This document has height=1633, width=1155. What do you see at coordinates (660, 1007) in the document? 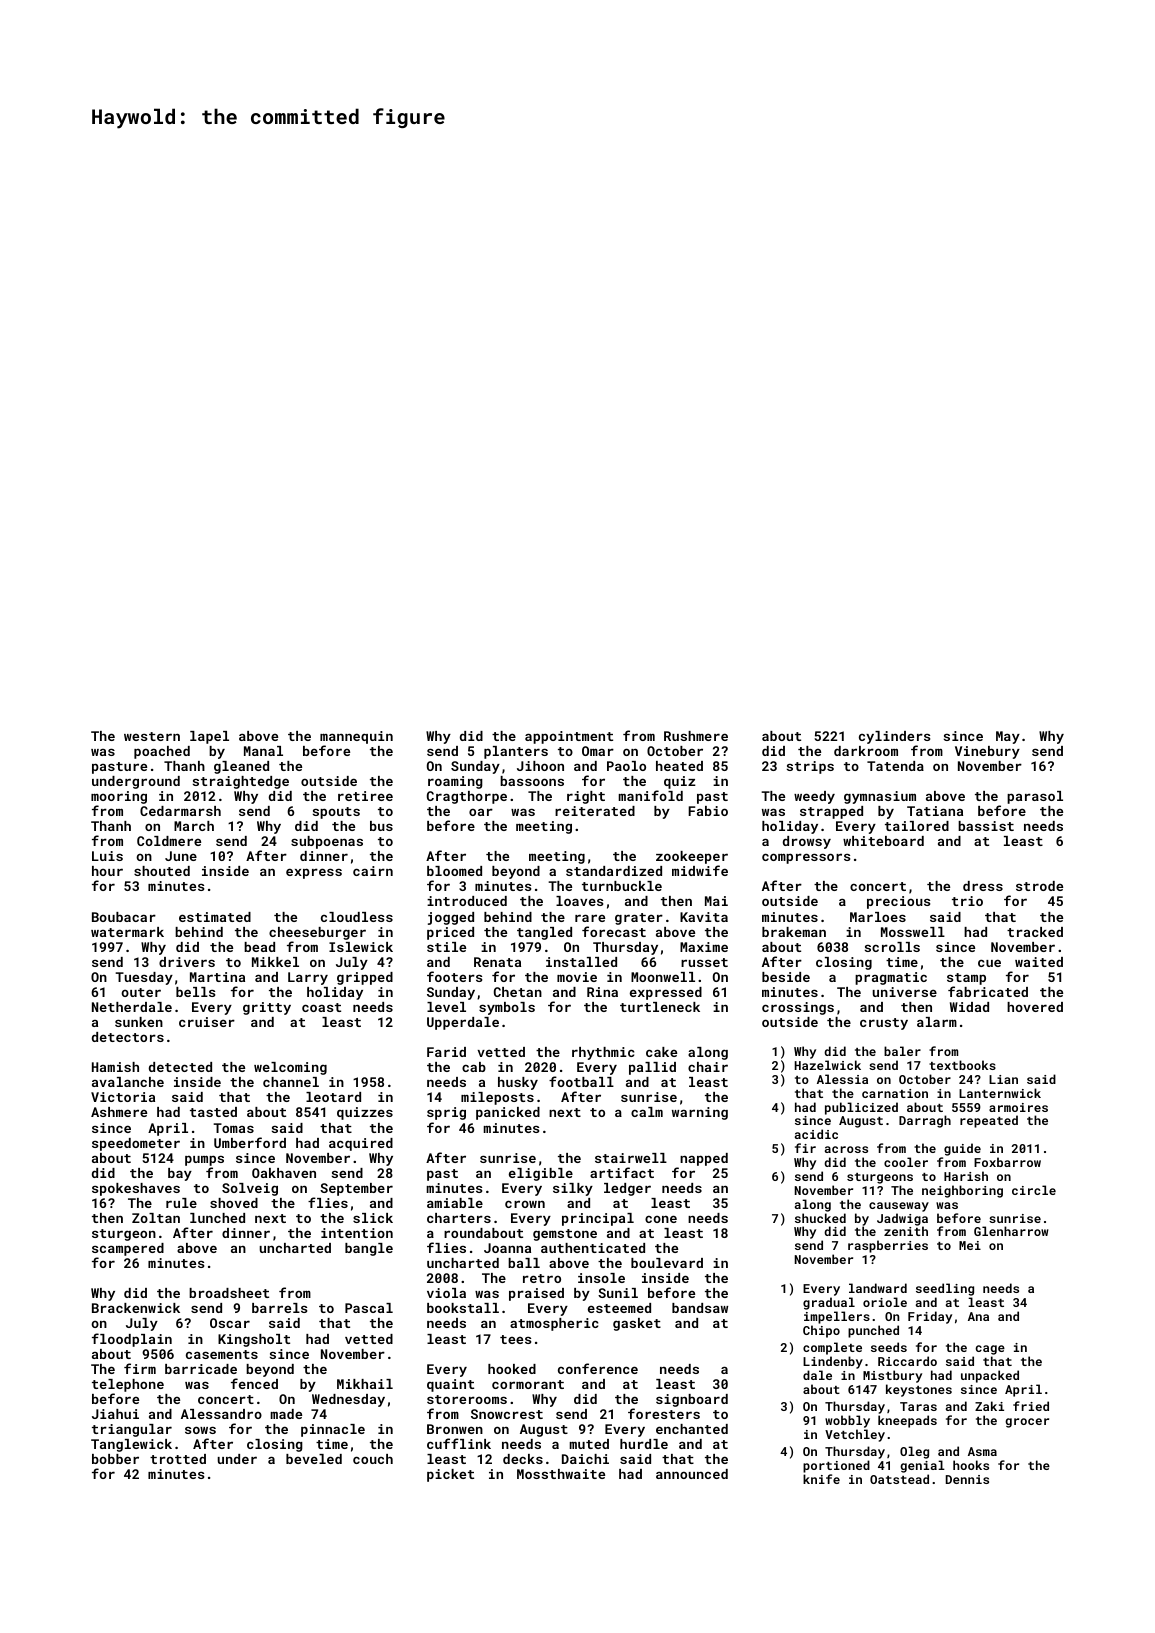
I see `turtleneck` at bounding box center [660, 1007].
